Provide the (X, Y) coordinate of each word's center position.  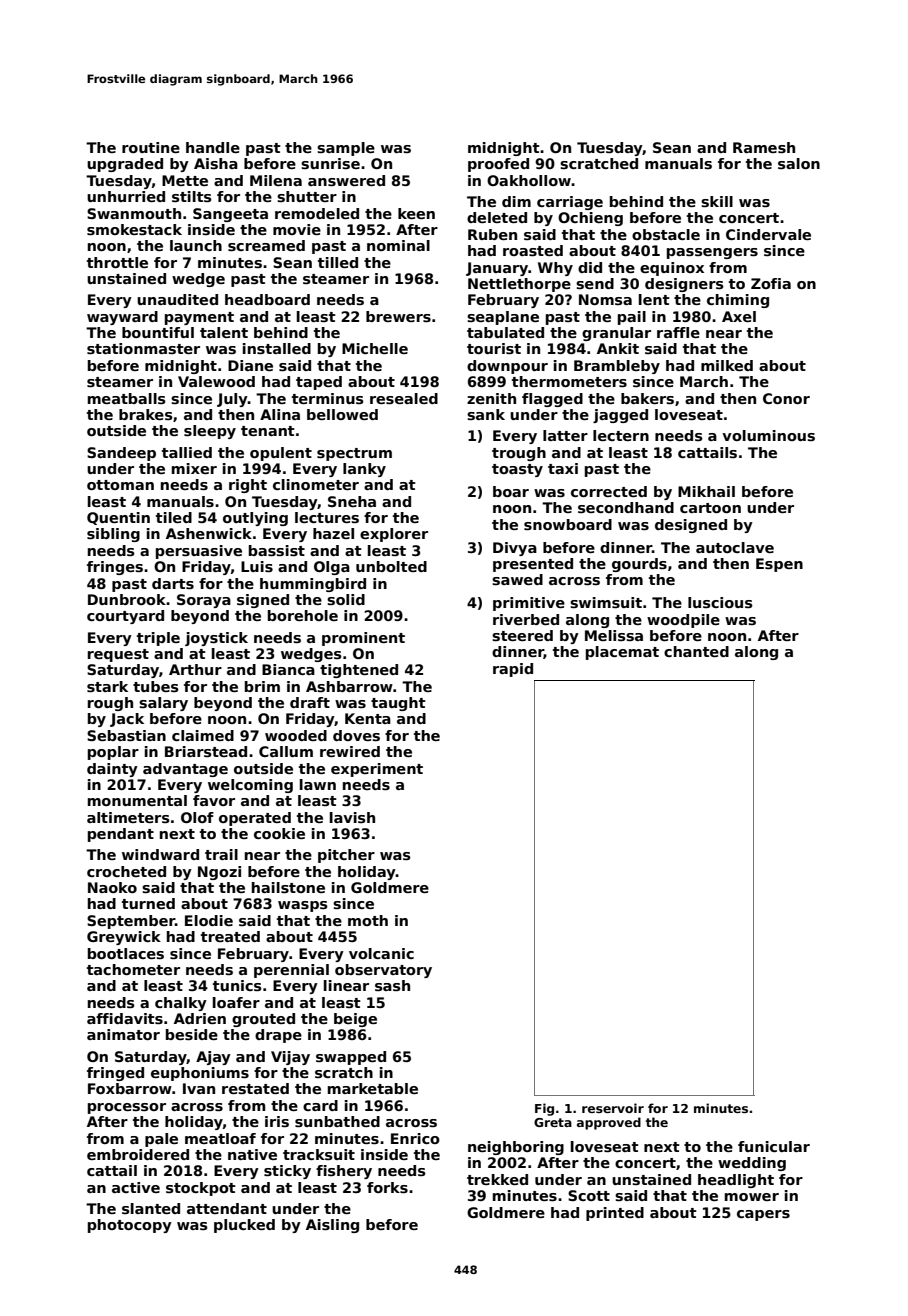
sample (346, 149)
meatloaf (220, 1138)
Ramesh (764, 147)
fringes (115, 568)
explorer (394, 535)
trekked (497, 1179)
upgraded (125, 165)
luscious (720, 602)
